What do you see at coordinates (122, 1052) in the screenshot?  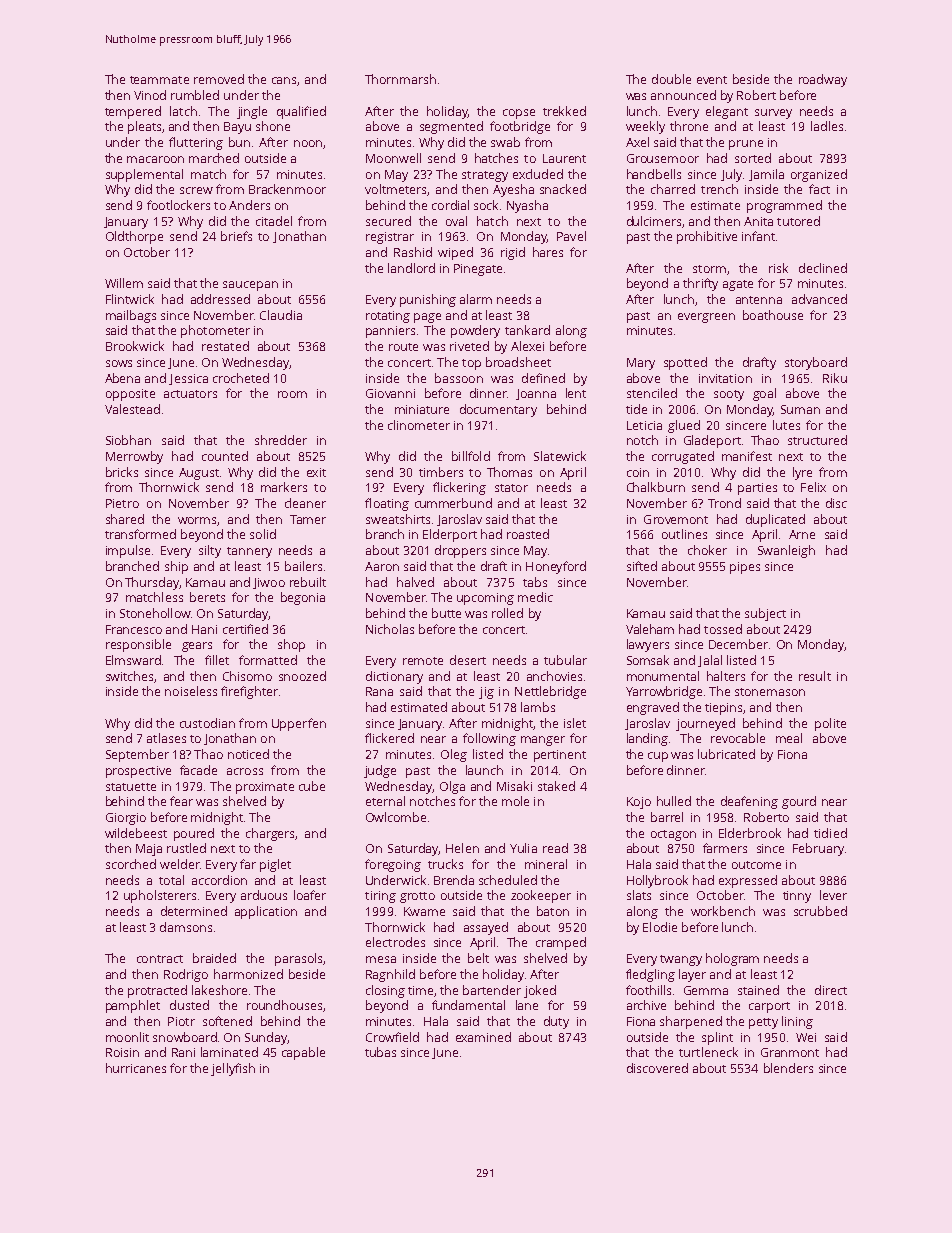 I see `Roisin` at bounding box center [122, 1052].
